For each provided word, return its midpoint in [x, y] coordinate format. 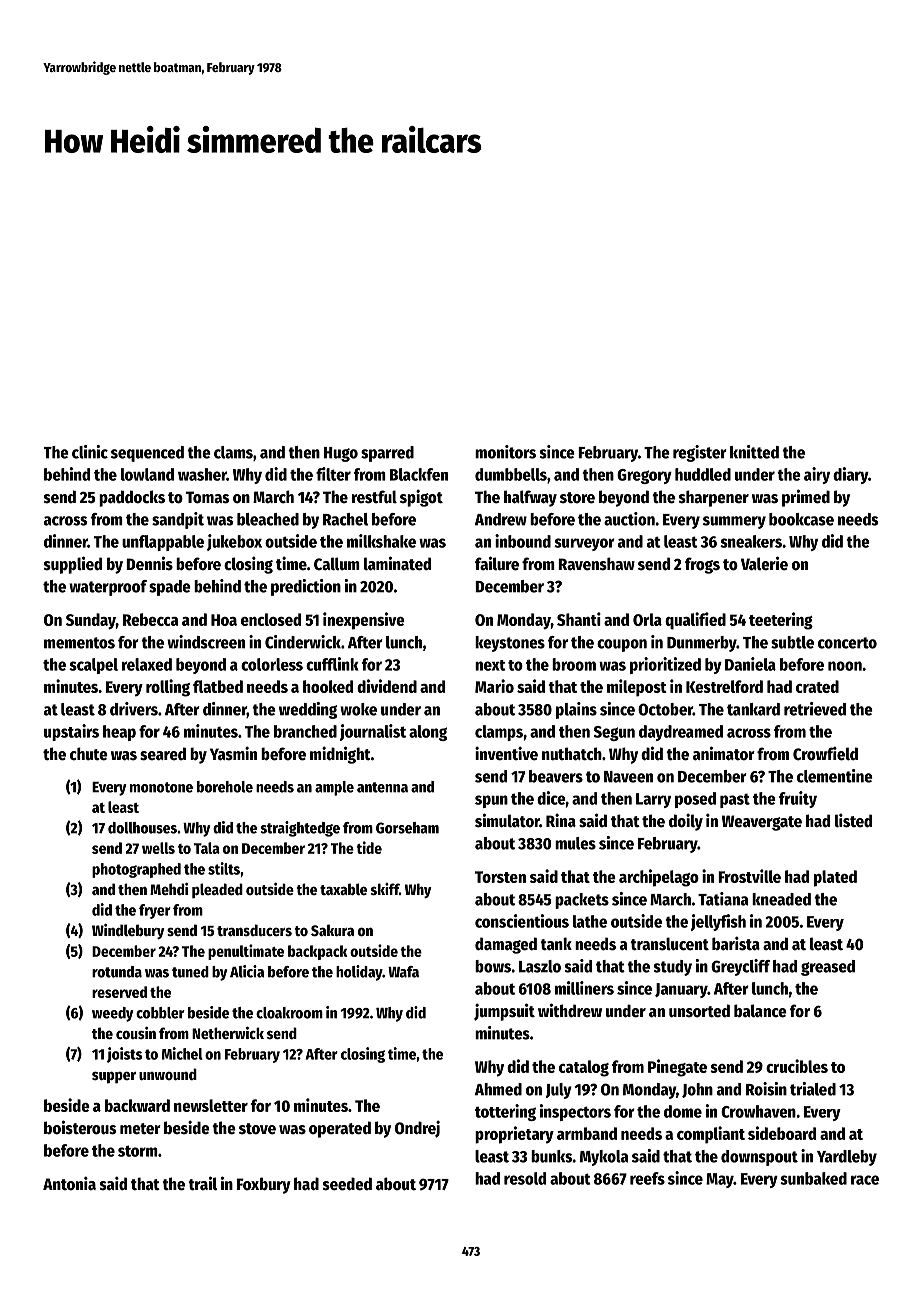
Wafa [403, 972]
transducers [254, 930]
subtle [792, 642]
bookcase [801, 519]
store [577, 498]
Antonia [69, 1183]
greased [828, 968]
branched [305, 731]
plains [576, 710]
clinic [90, 452]
